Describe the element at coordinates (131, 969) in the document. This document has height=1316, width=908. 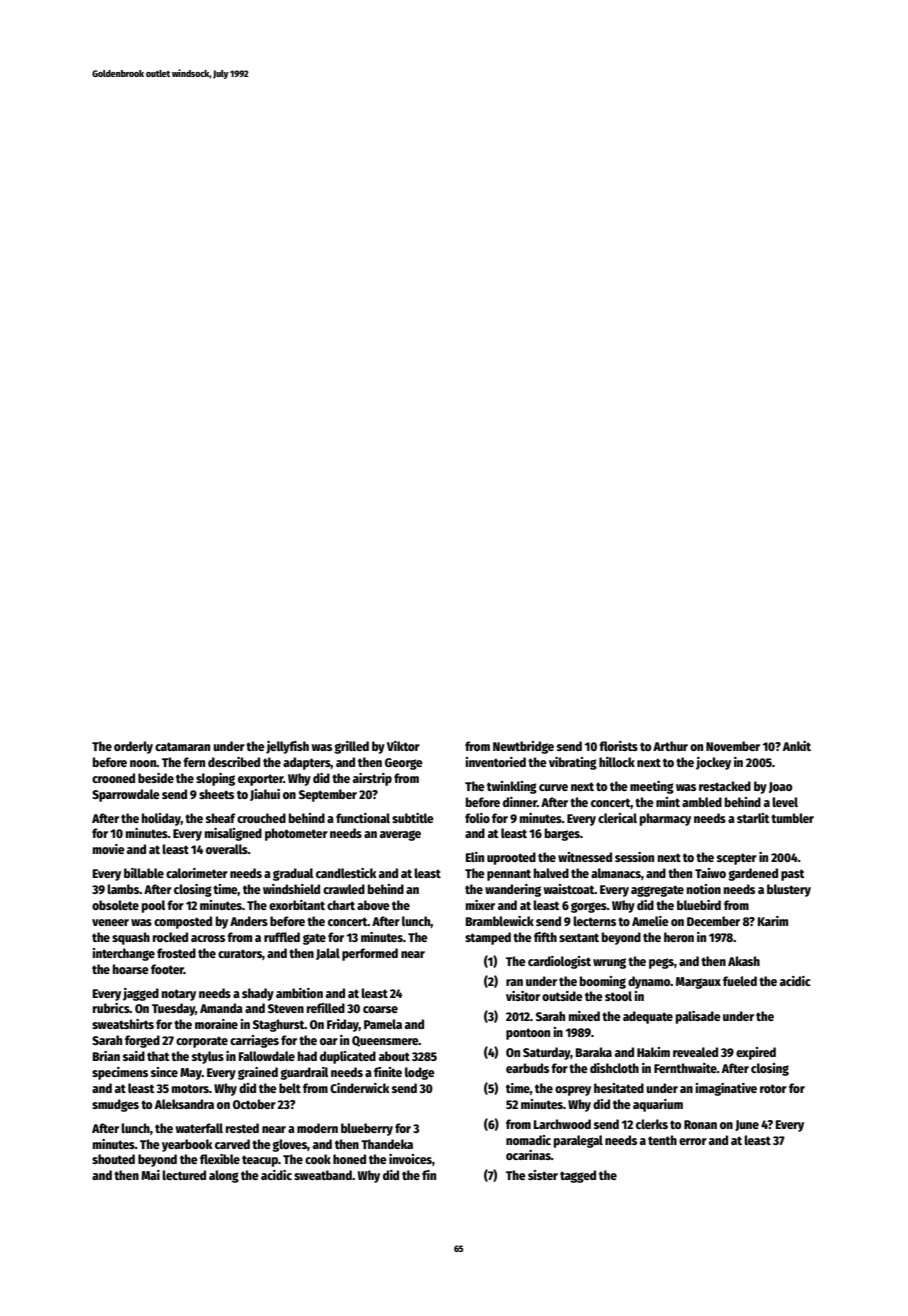
I see `hoarse` at that location.
